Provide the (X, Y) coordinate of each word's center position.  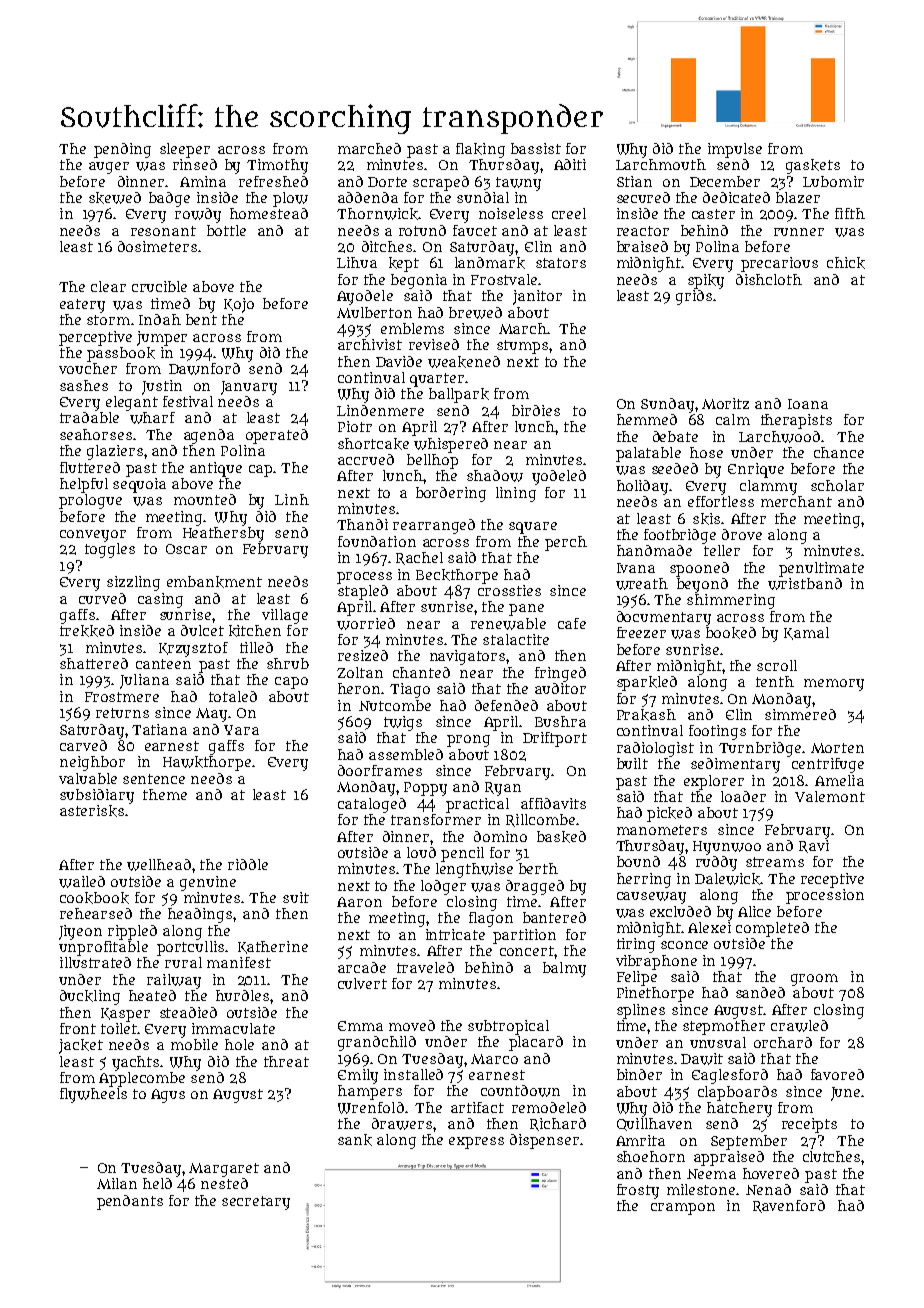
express (476, 1143)
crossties (509, 590)
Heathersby (223, 534)
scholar (837, 485)
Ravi (814, 846)
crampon (683, 1209)
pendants (130, 1202)
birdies (536, 410)
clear (108, 286)
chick (846, 263)
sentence (154, 779)
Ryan (503, 789)
